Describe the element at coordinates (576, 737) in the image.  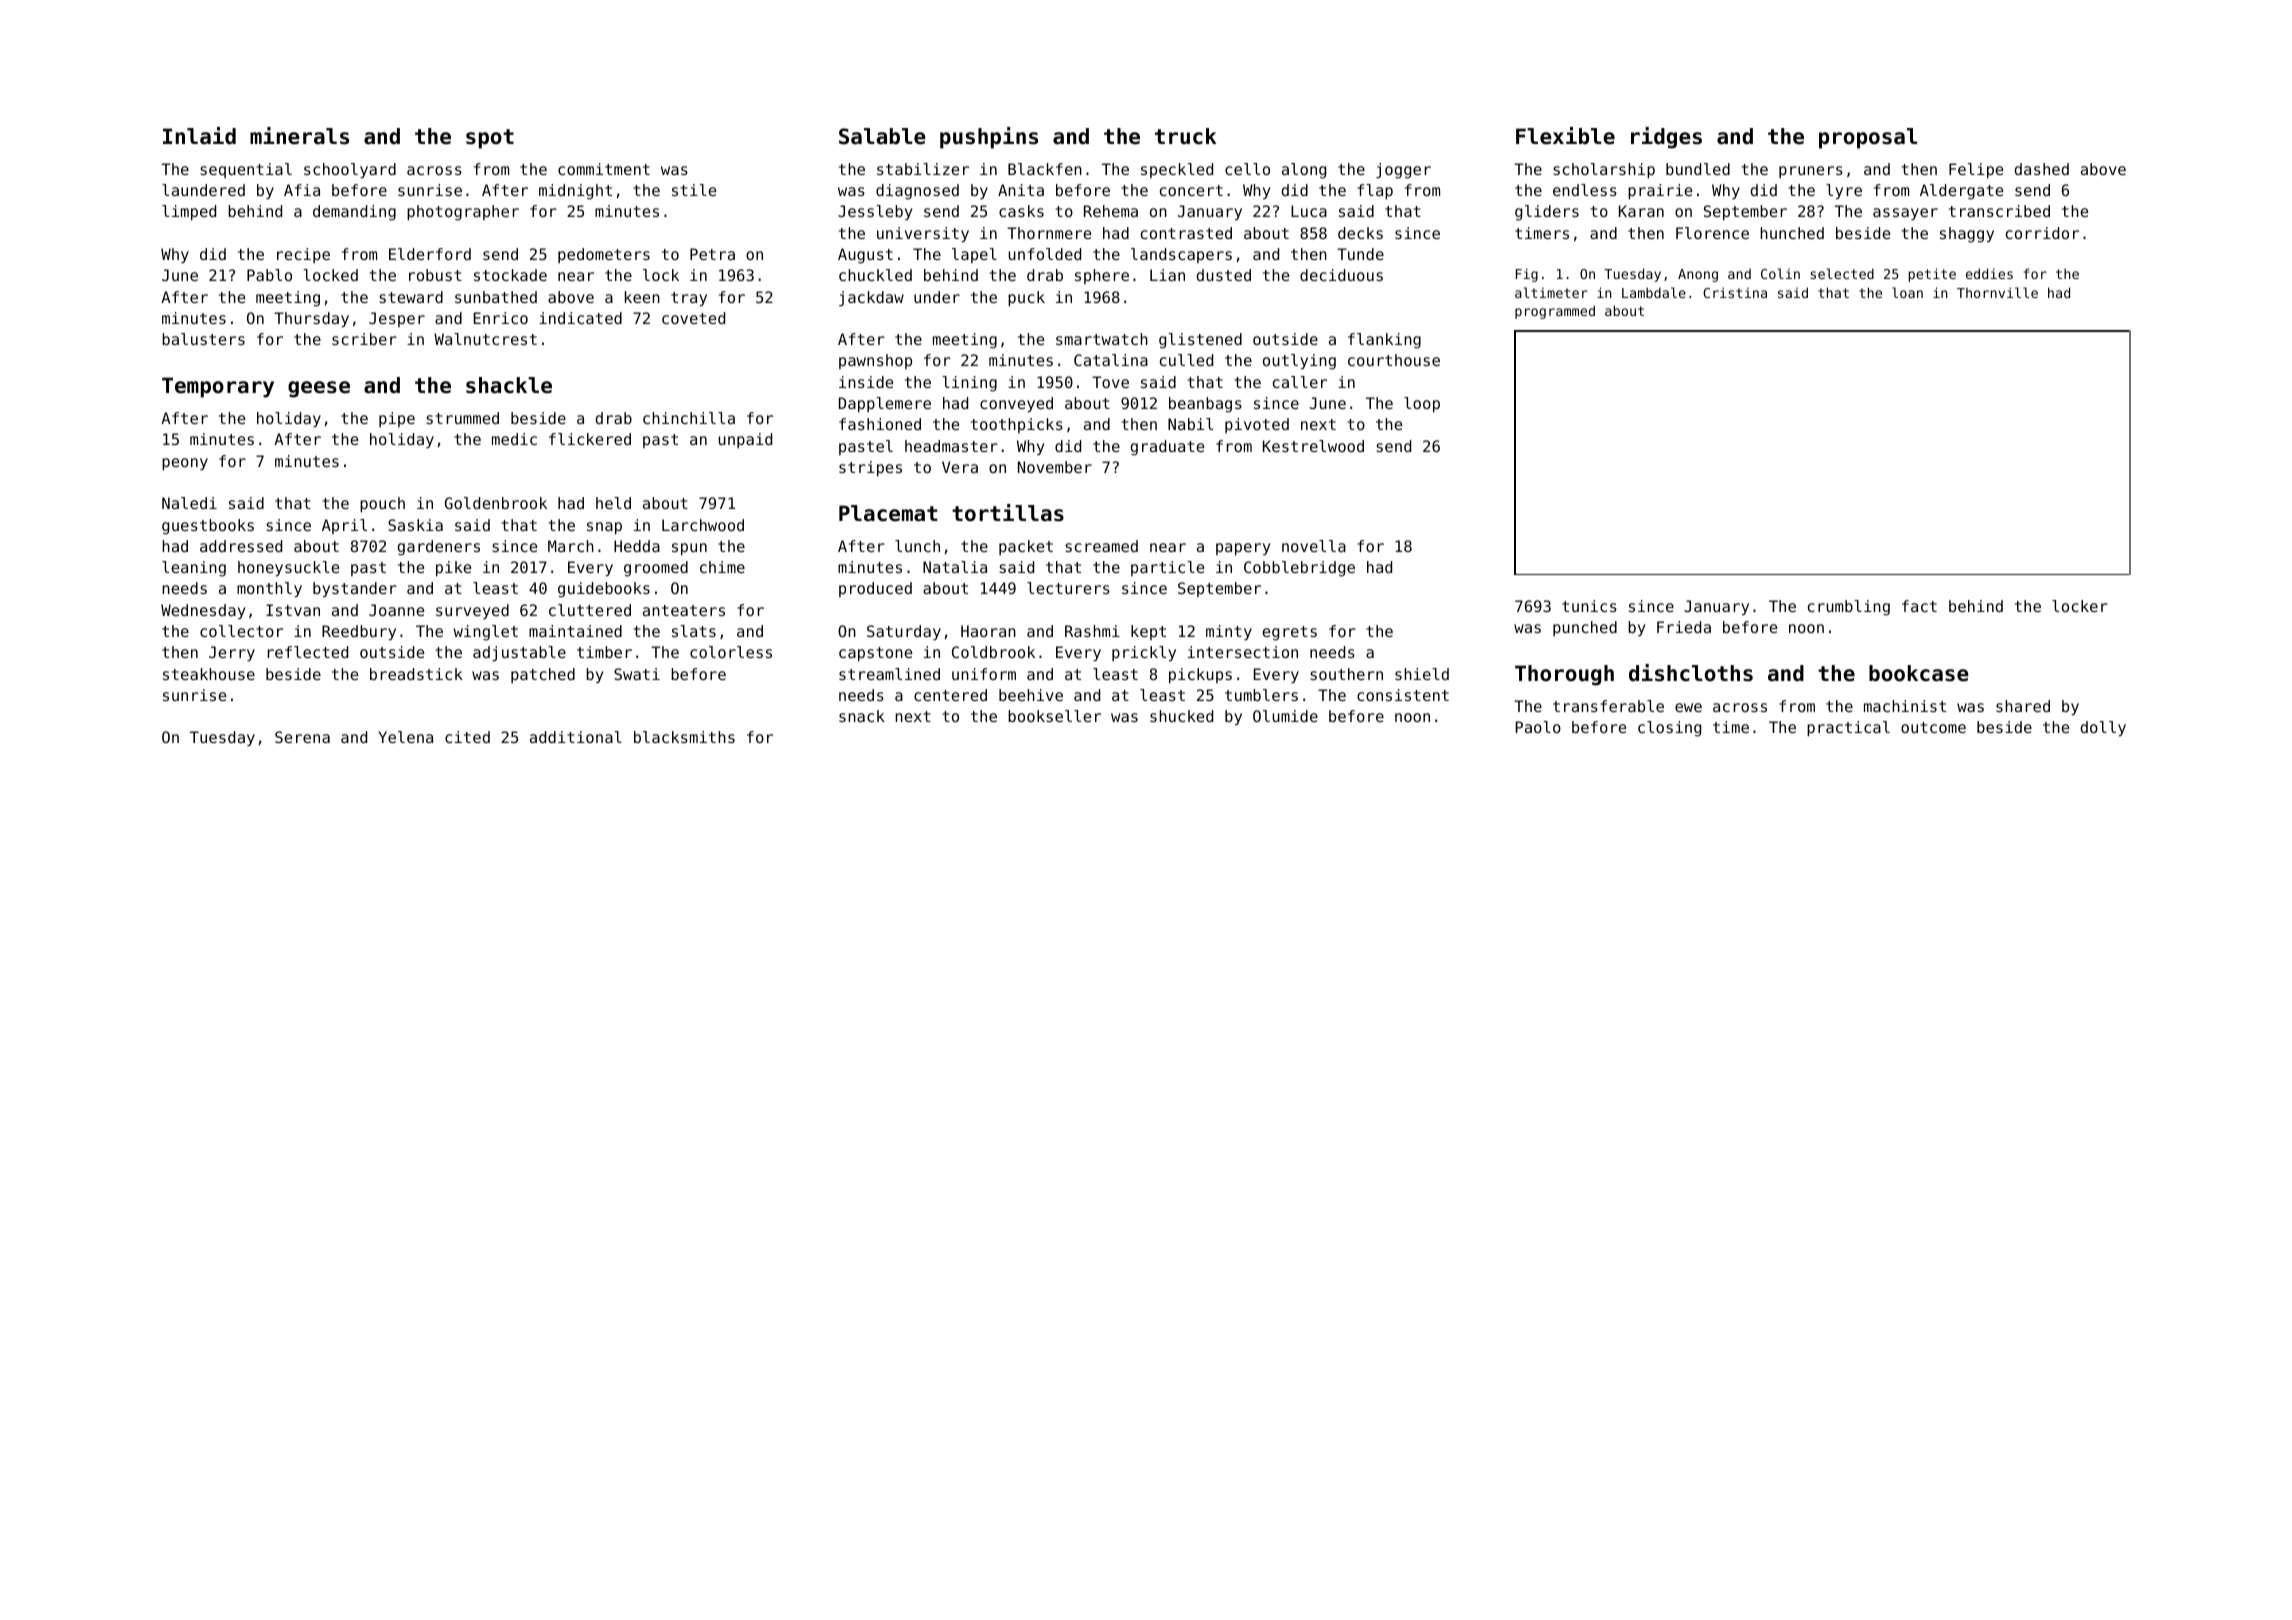
I see `additional` at that location.
